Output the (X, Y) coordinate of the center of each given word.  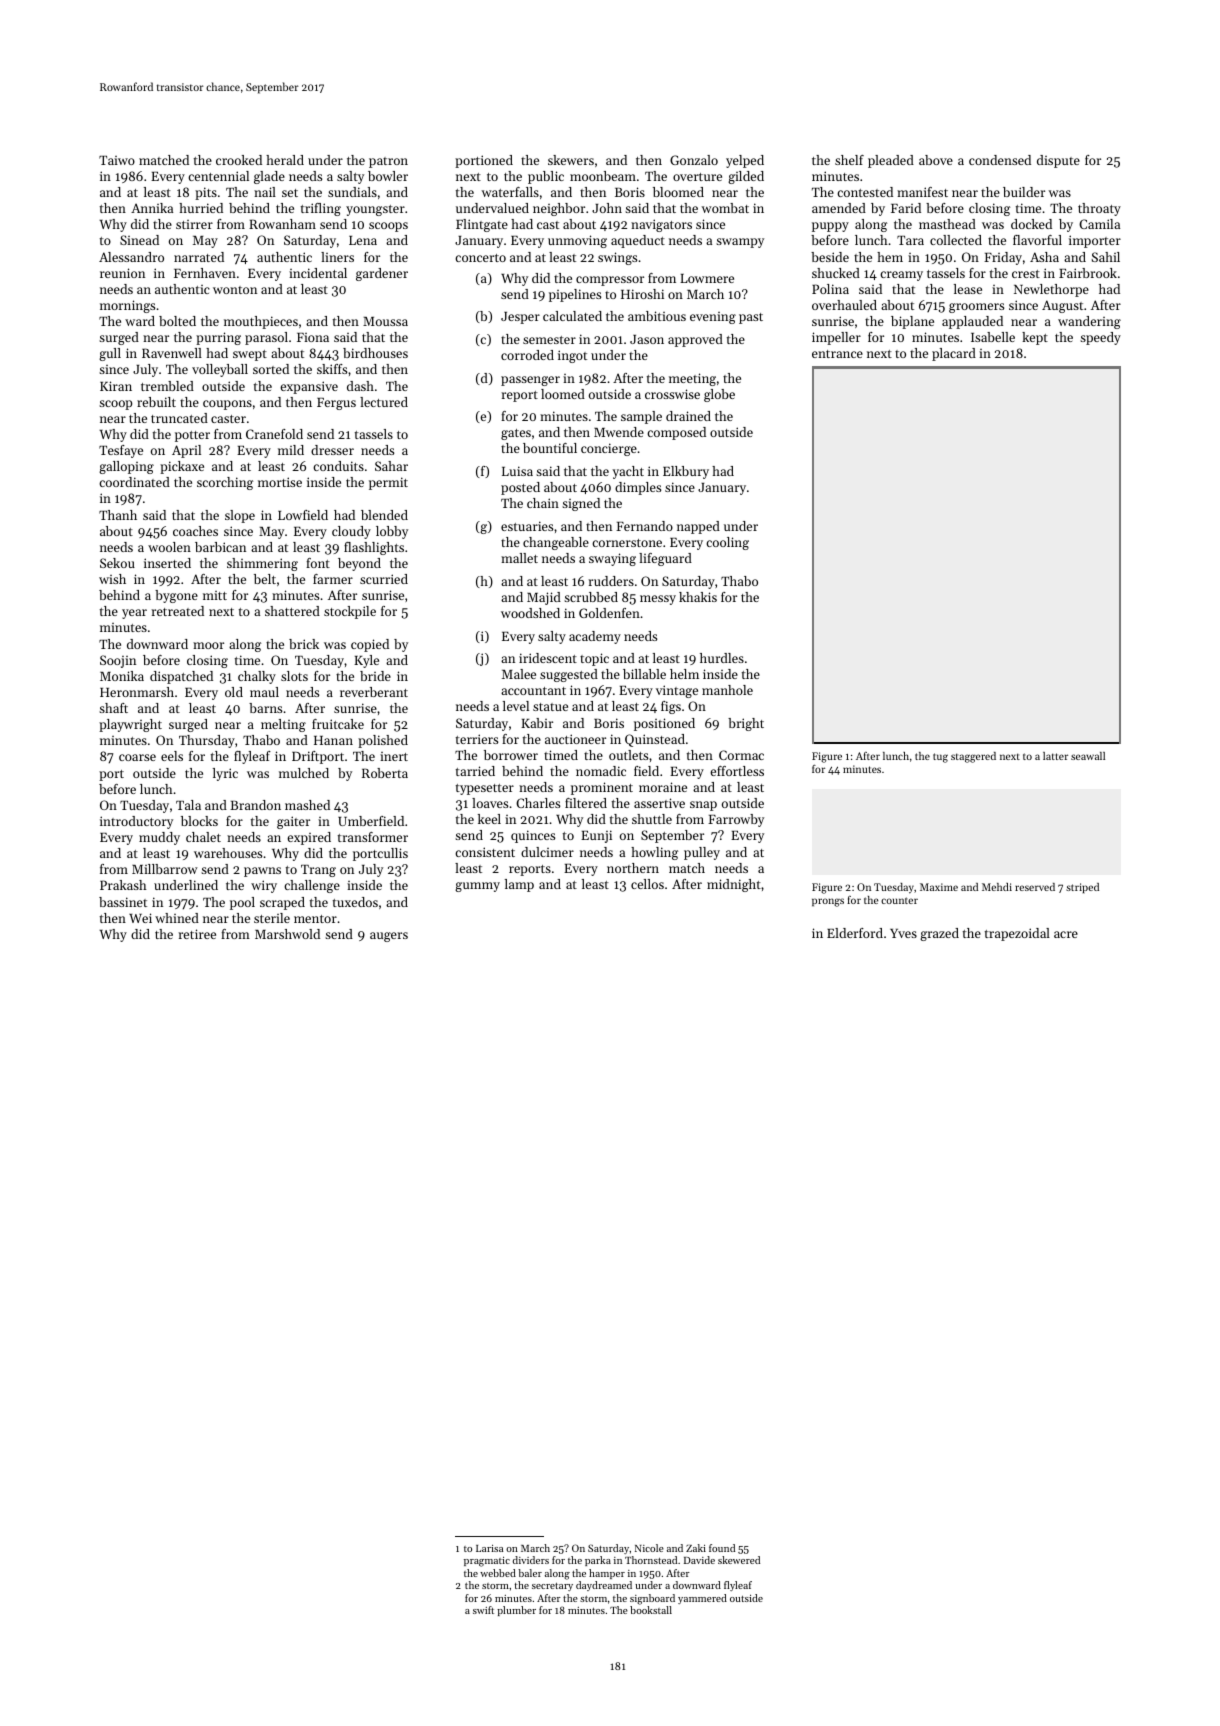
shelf (849, 160)
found (722, 1548)
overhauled (844, 305)
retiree (197, 934)
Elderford (855, 933)
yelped (745, 161)
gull (110, 354)
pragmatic (487, 1562)
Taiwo (117, 160)
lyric (225, 774)
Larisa (489, 1548)
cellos (647, 884)
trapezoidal (1017, 934)
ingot (572, 356)
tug (940, 758)
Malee (519, 674)
